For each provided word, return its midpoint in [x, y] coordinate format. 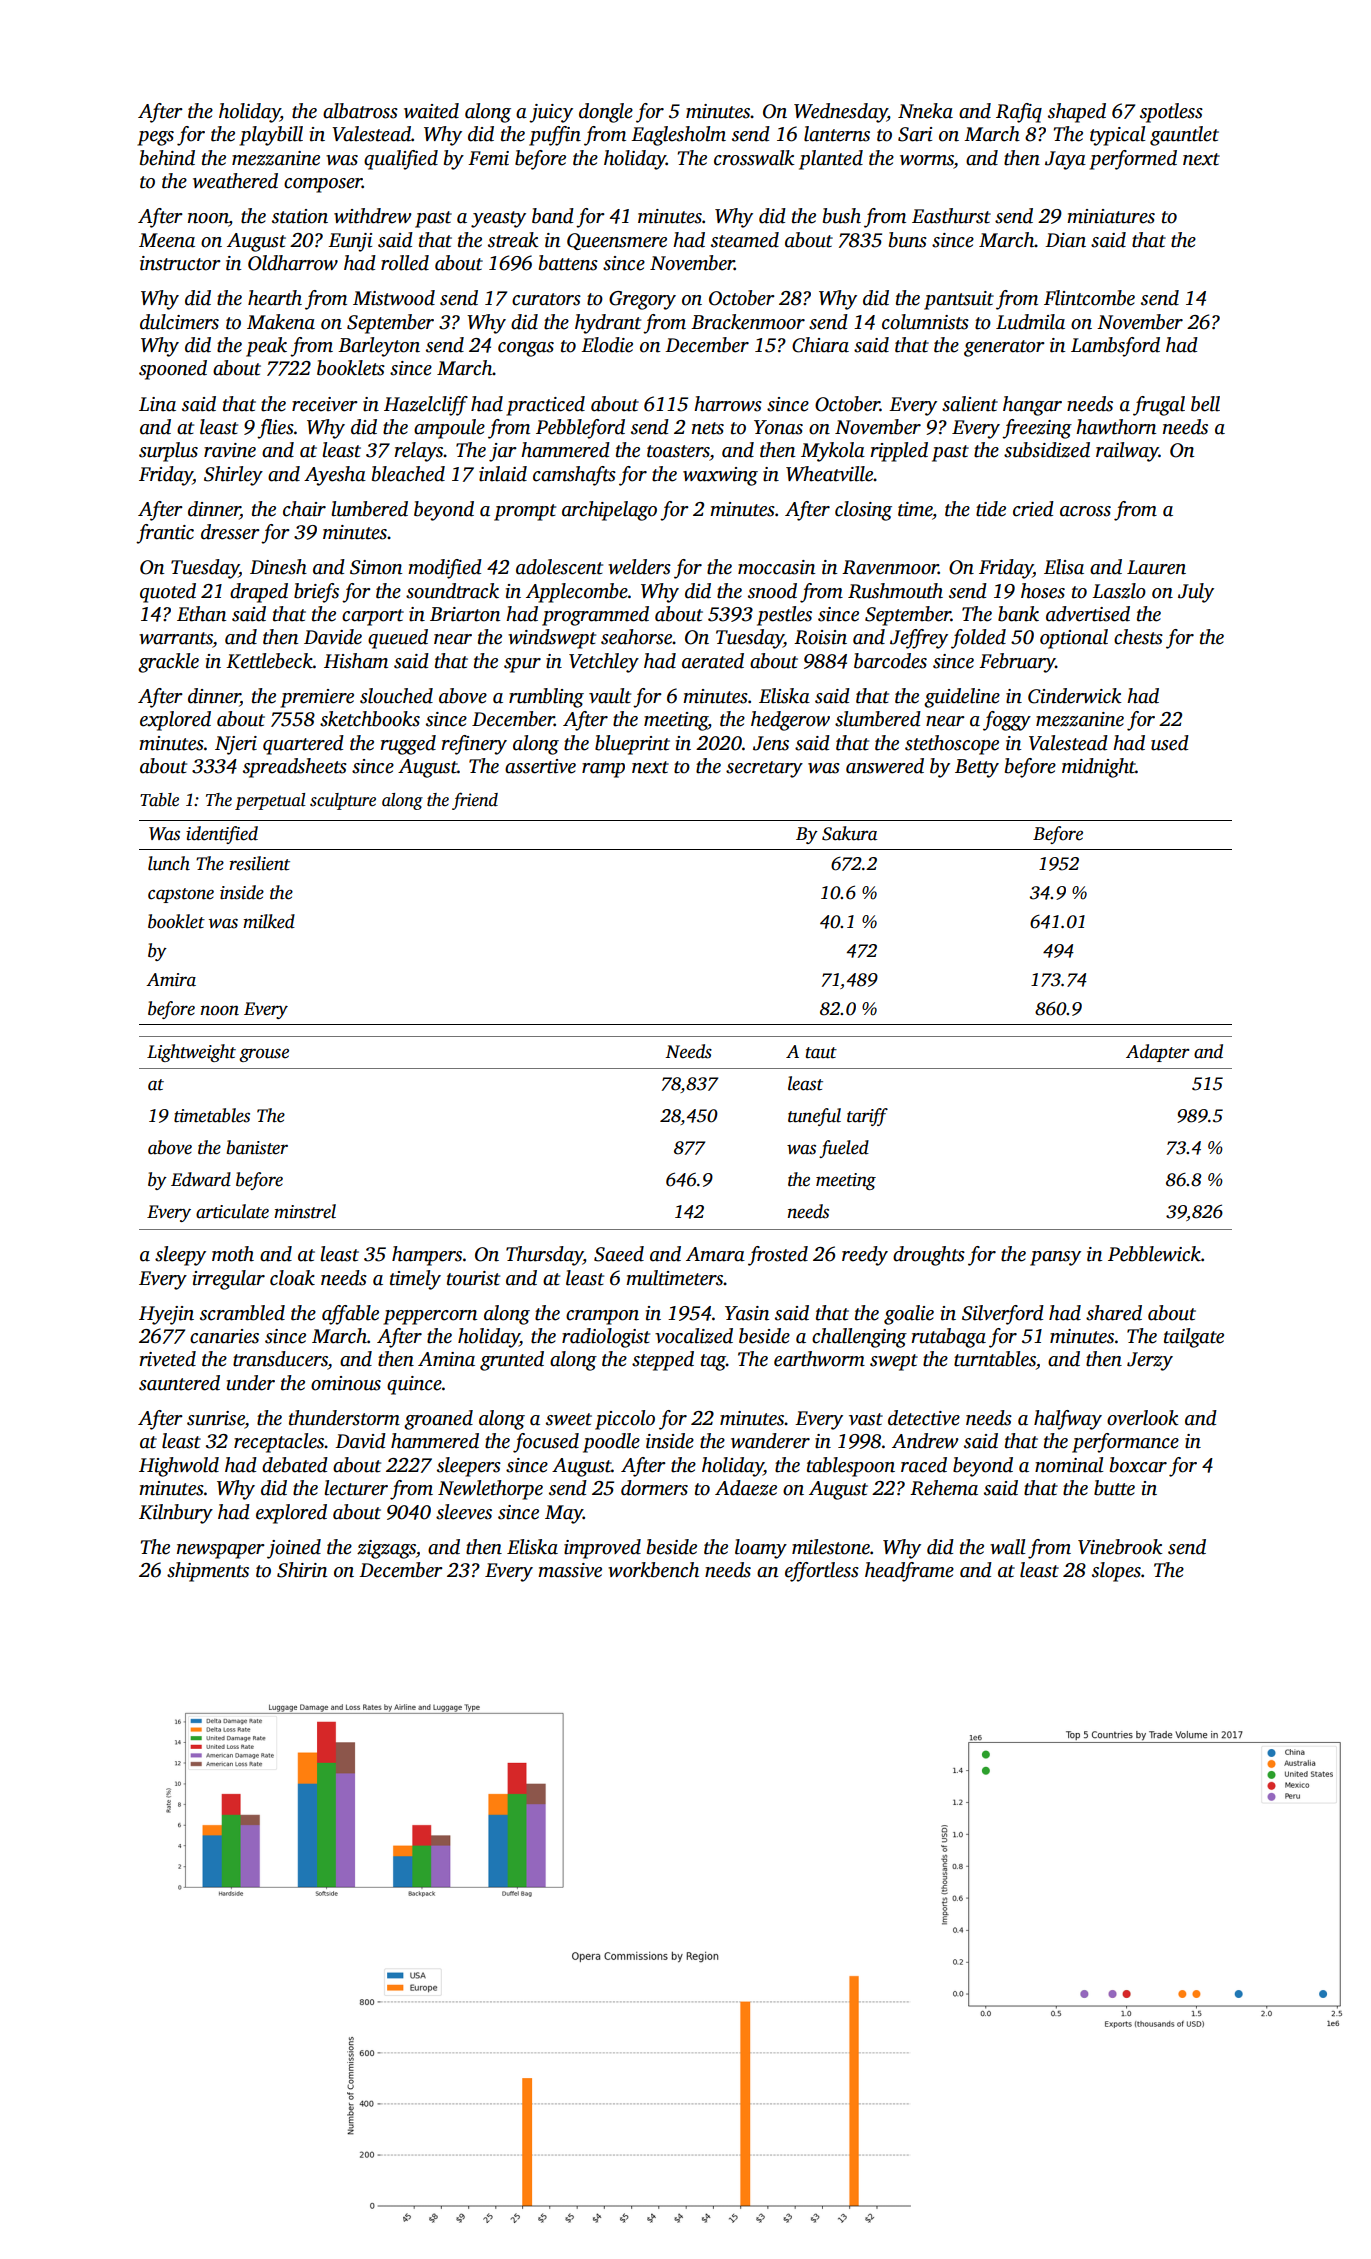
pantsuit [959, 300]
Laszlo [1119, 591]
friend [475, 801]
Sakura [849, 833]
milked [269, 921]
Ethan [201, 614]
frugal [1159, 406]
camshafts [574, 476]
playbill [271, 136]
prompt [525, 512]
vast [866, 1419]
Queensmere [617, 241]
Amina [446, 1359]
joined [294, 1549]
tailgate [1194, 1338]
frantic [165, 534]
